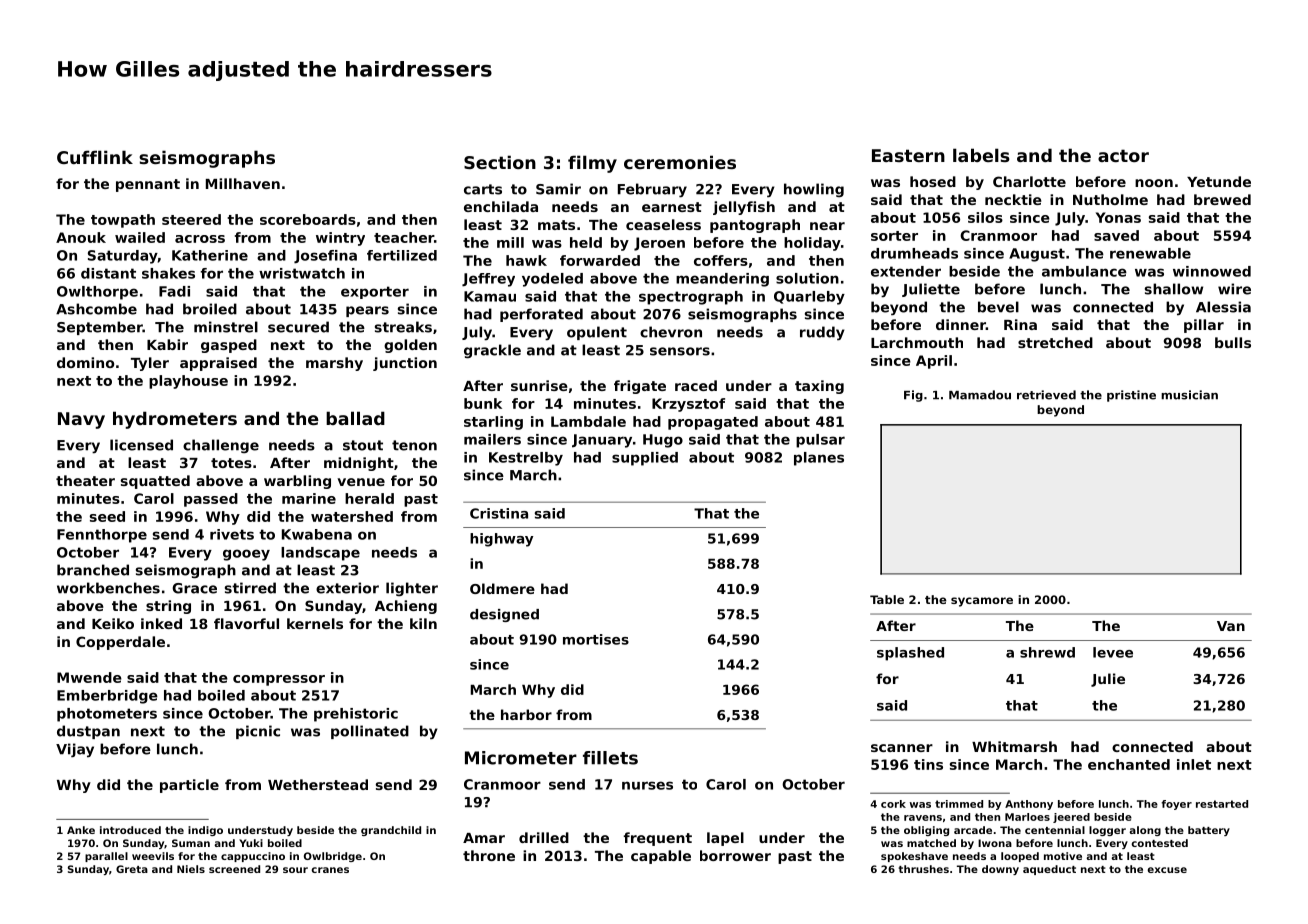 The image size is (1308, 924). Describe the element at coordinates (558, 189) in the image. I see `Samir` at that location.
